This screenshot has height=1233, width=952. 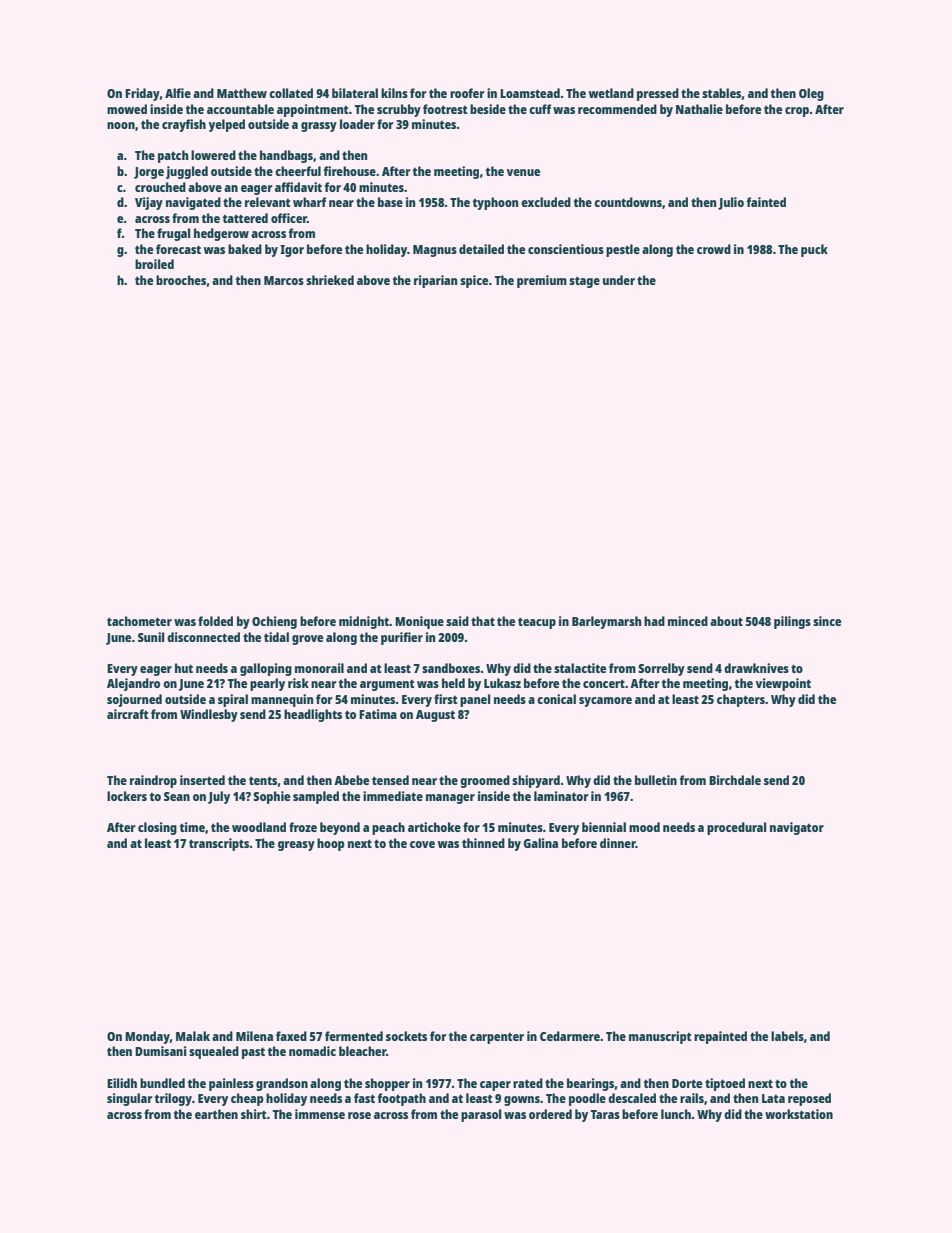 What do you see at coordinates (139, 621) in the screenshot?
I see `tachometer` at bounding box center [139, 621].
